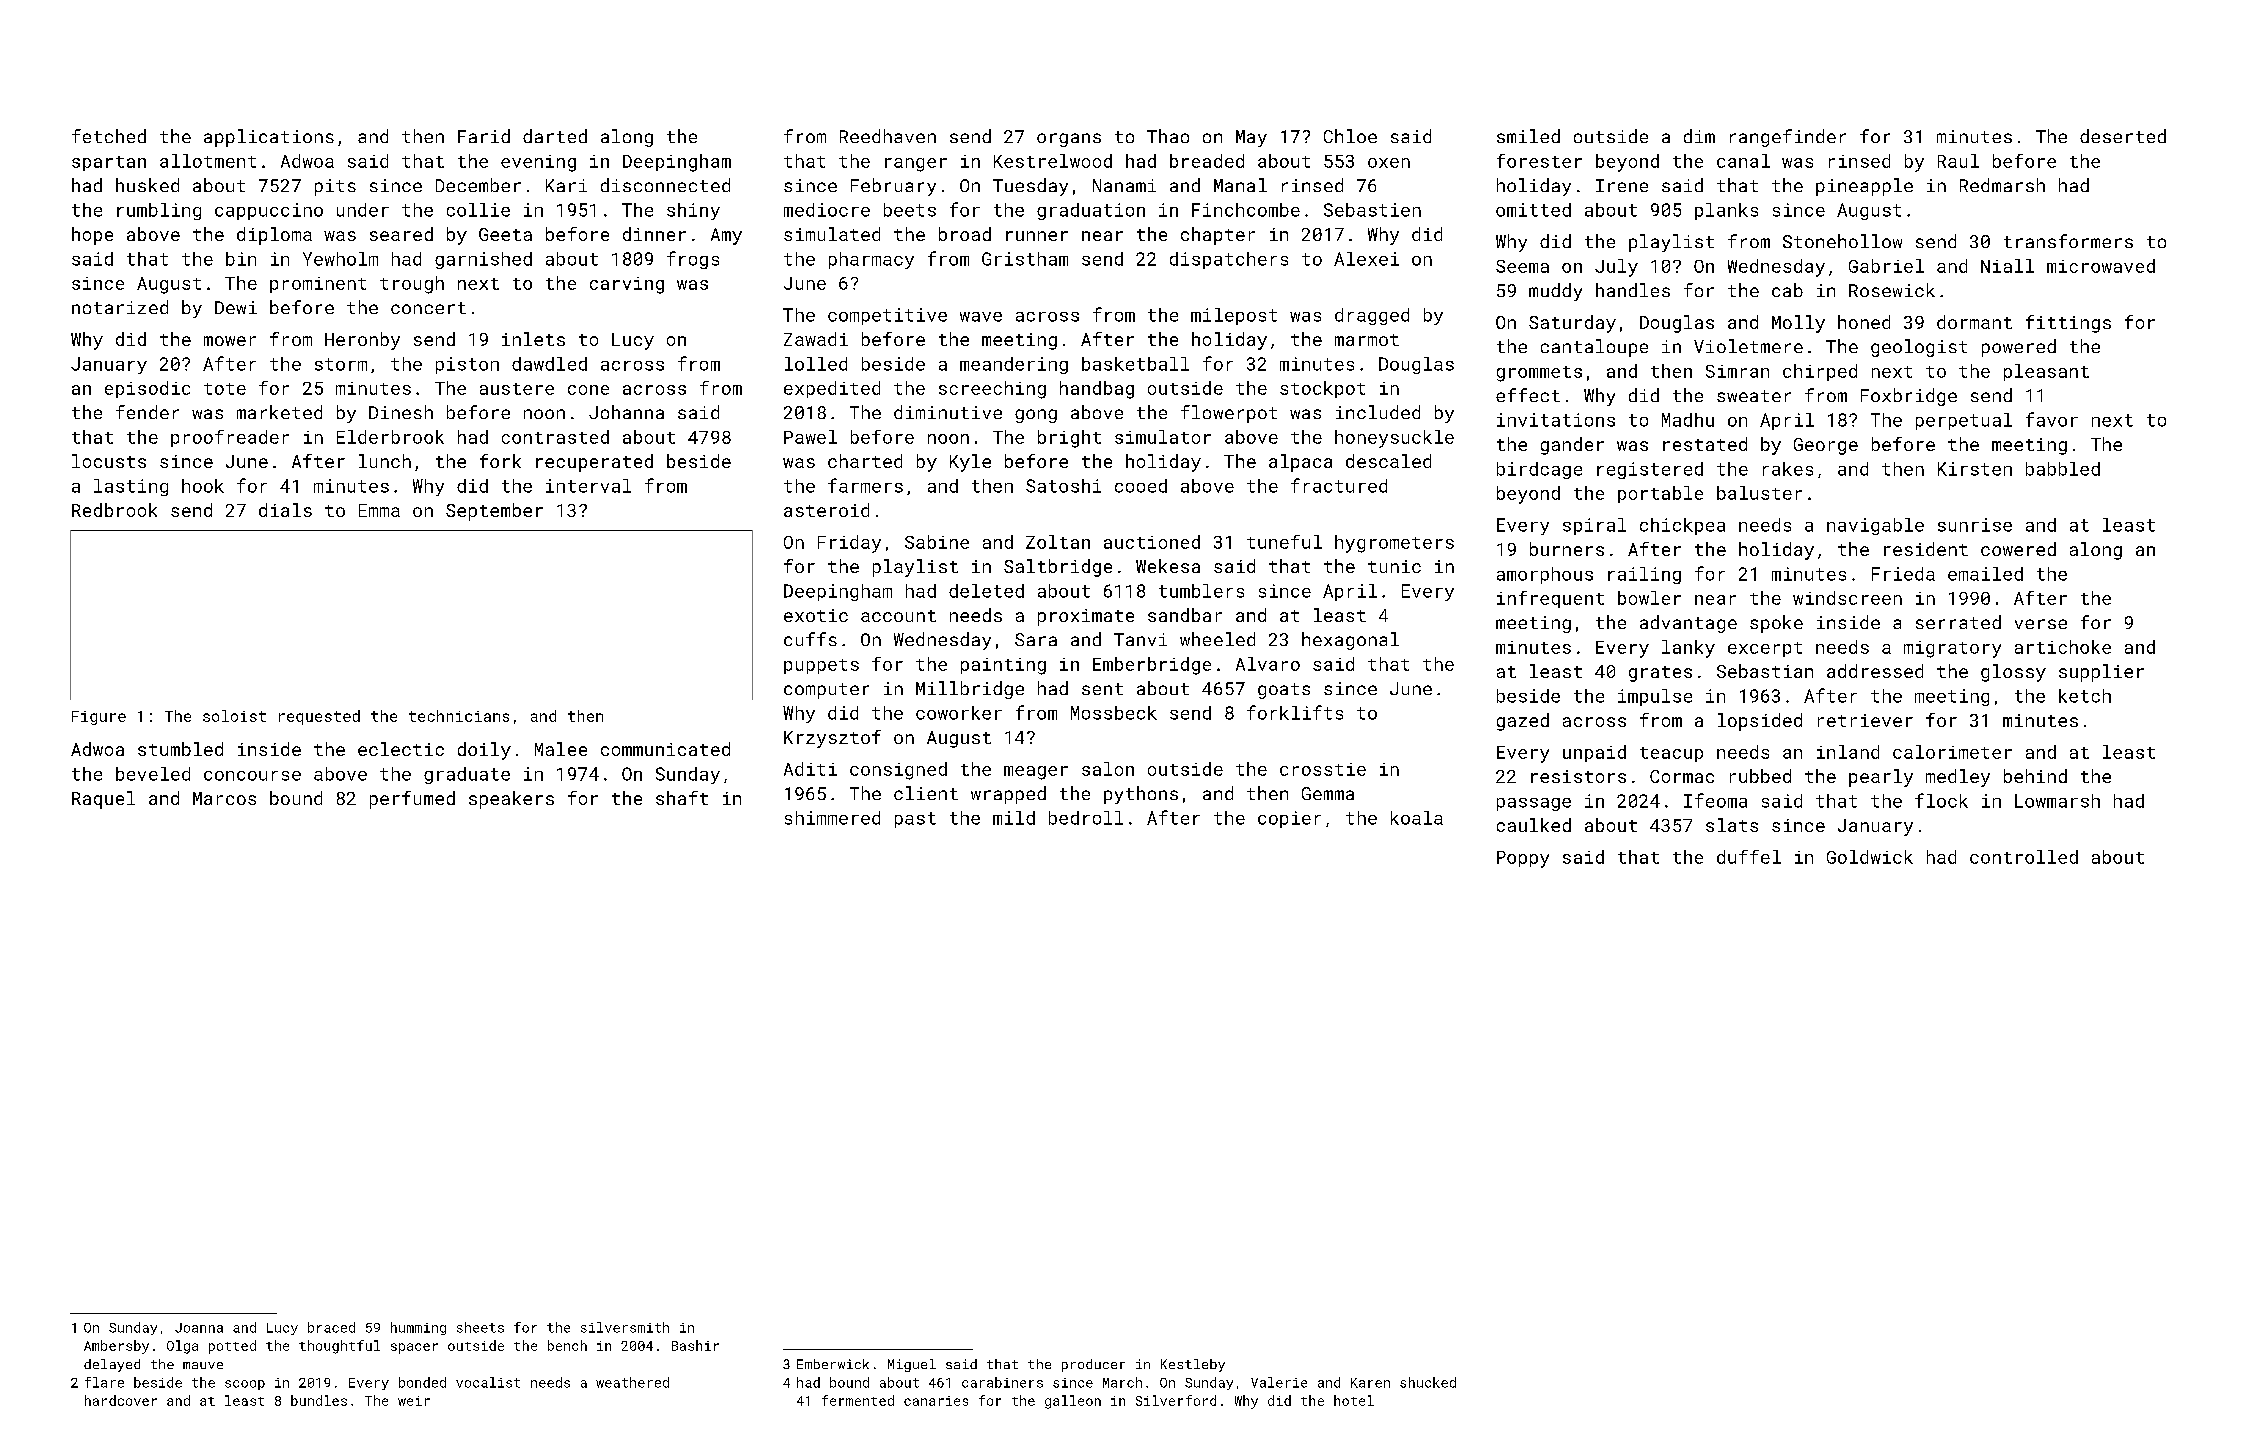 The image size is (2248, 1454). What do you see at coordinates (1073, 1402) in the image?
I see `galleon` at bounding box center [1073, 1402].
